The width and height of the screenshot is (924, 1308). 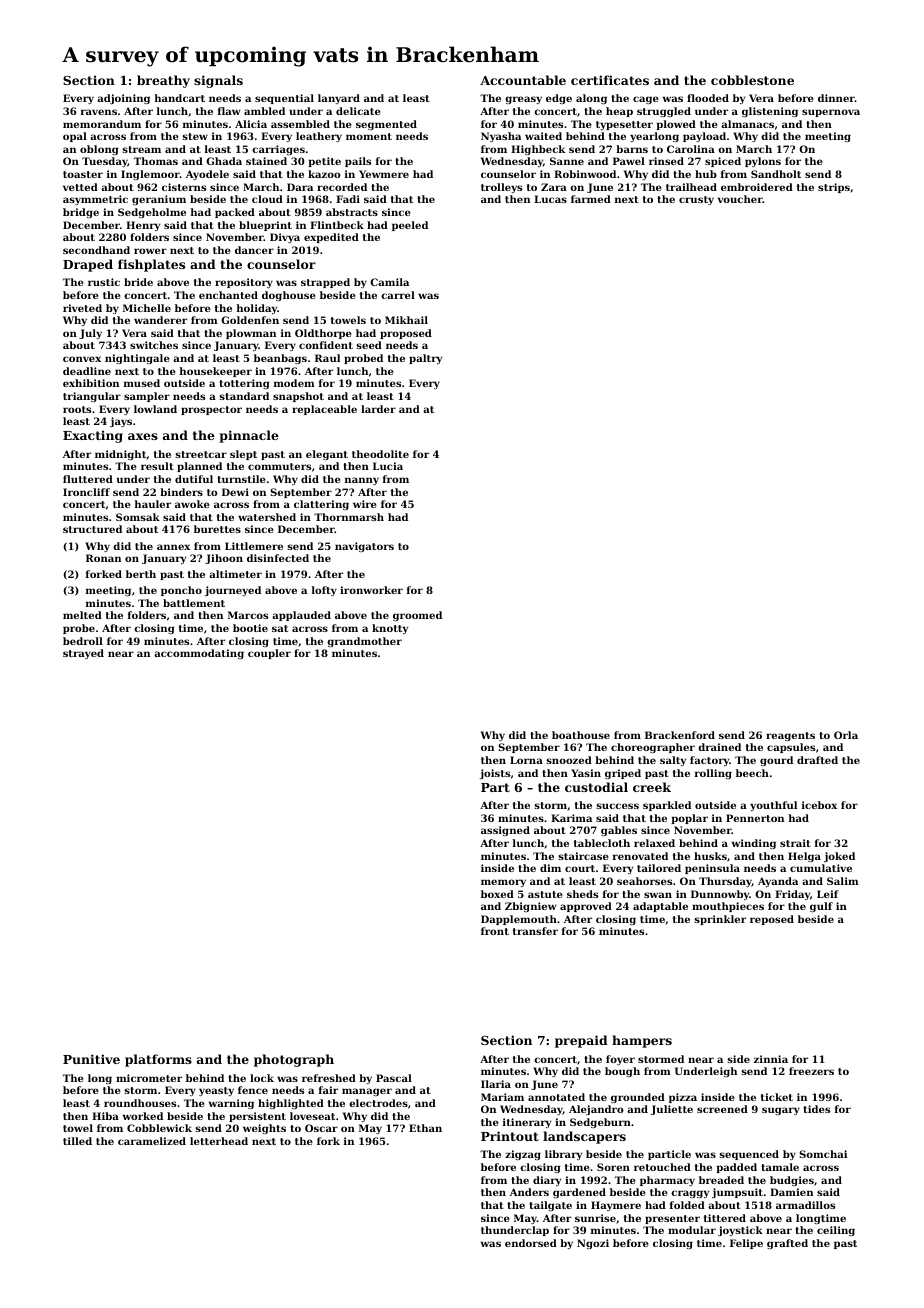 I want to click on tamale, so click(x=780, y=1167).
